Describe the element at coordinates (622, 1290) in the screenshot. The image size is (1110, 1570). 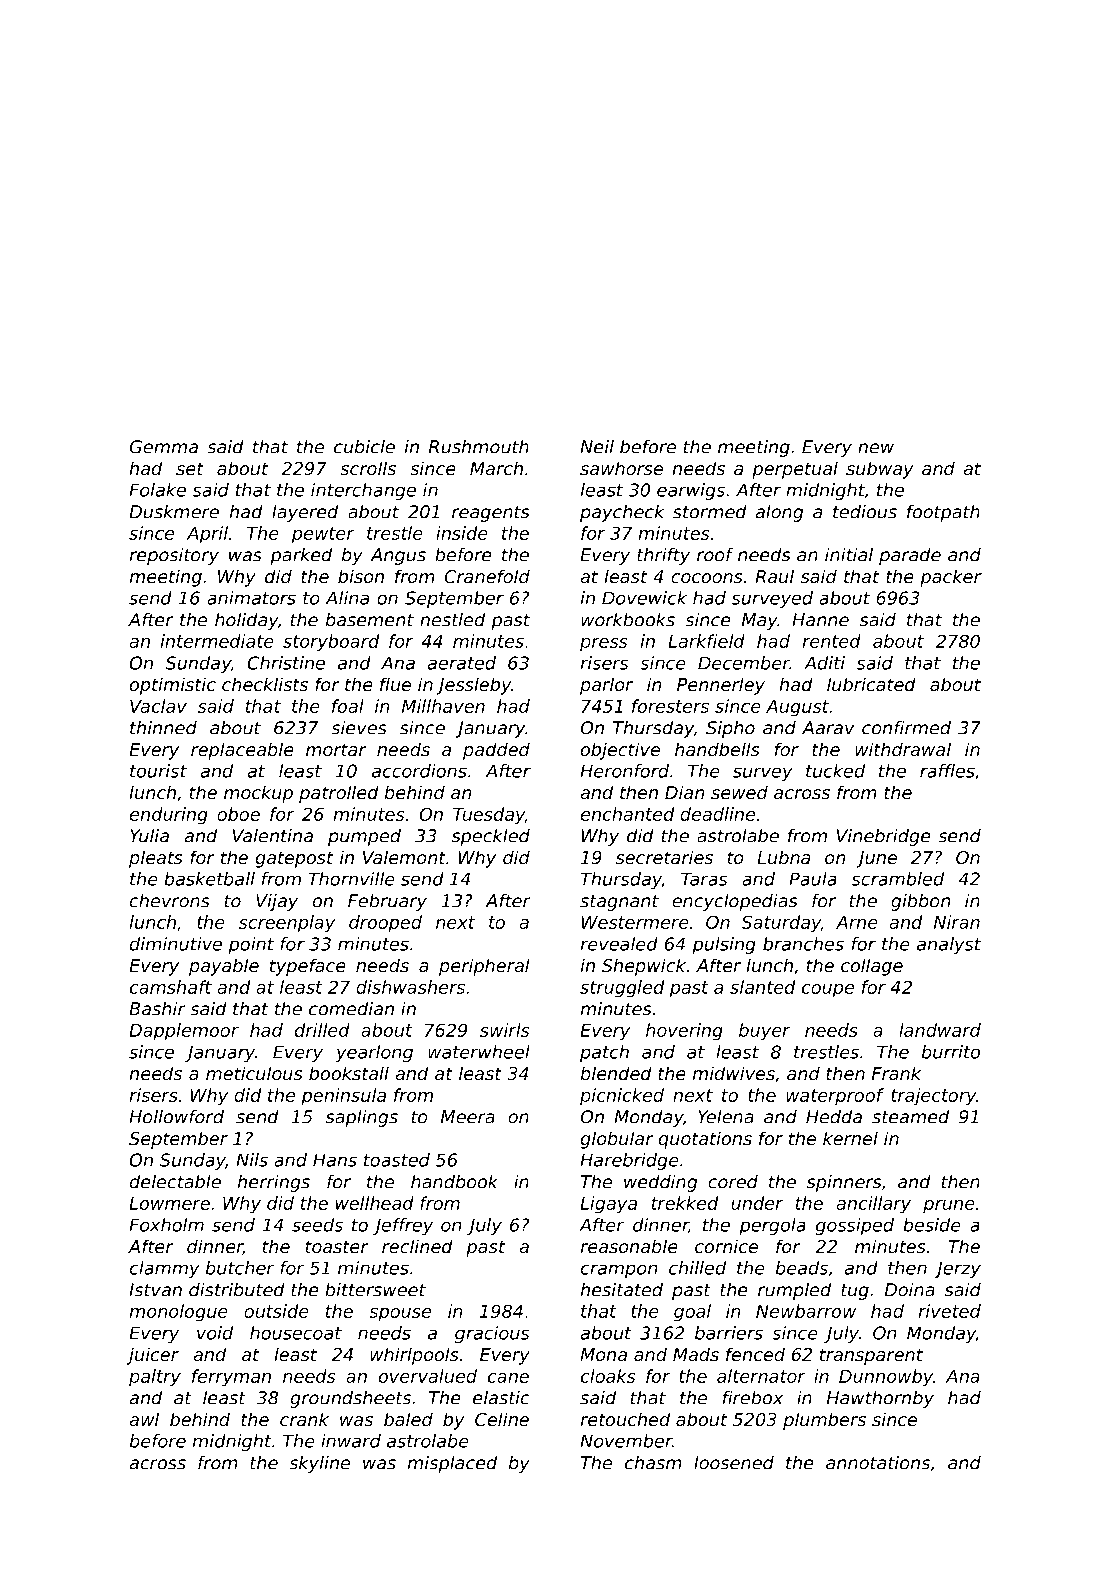
I see `hesitated` at that location.
